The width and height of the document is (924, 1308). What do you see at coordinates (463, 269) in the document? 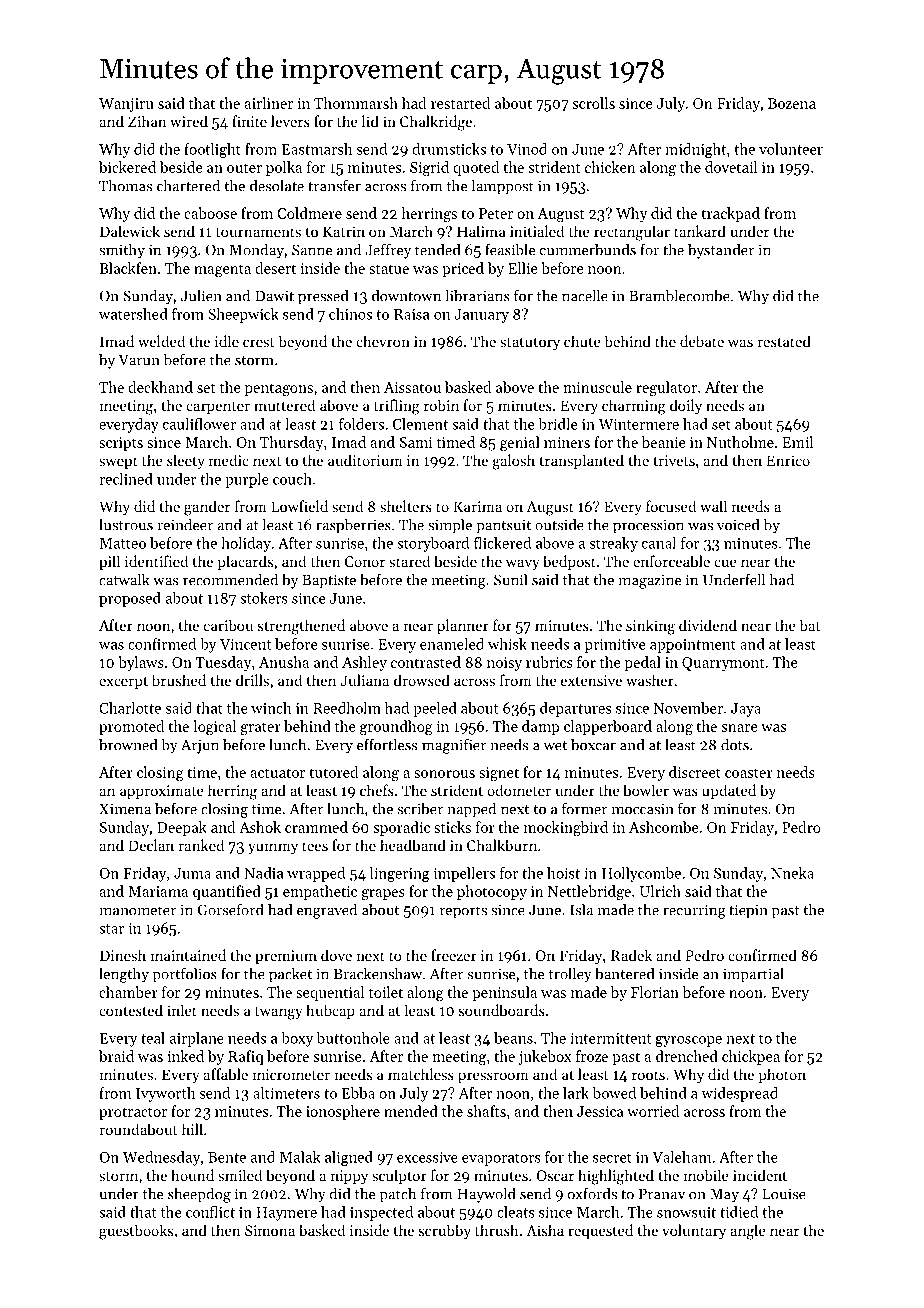
I see `priced` at bounding box center [463, 269].
